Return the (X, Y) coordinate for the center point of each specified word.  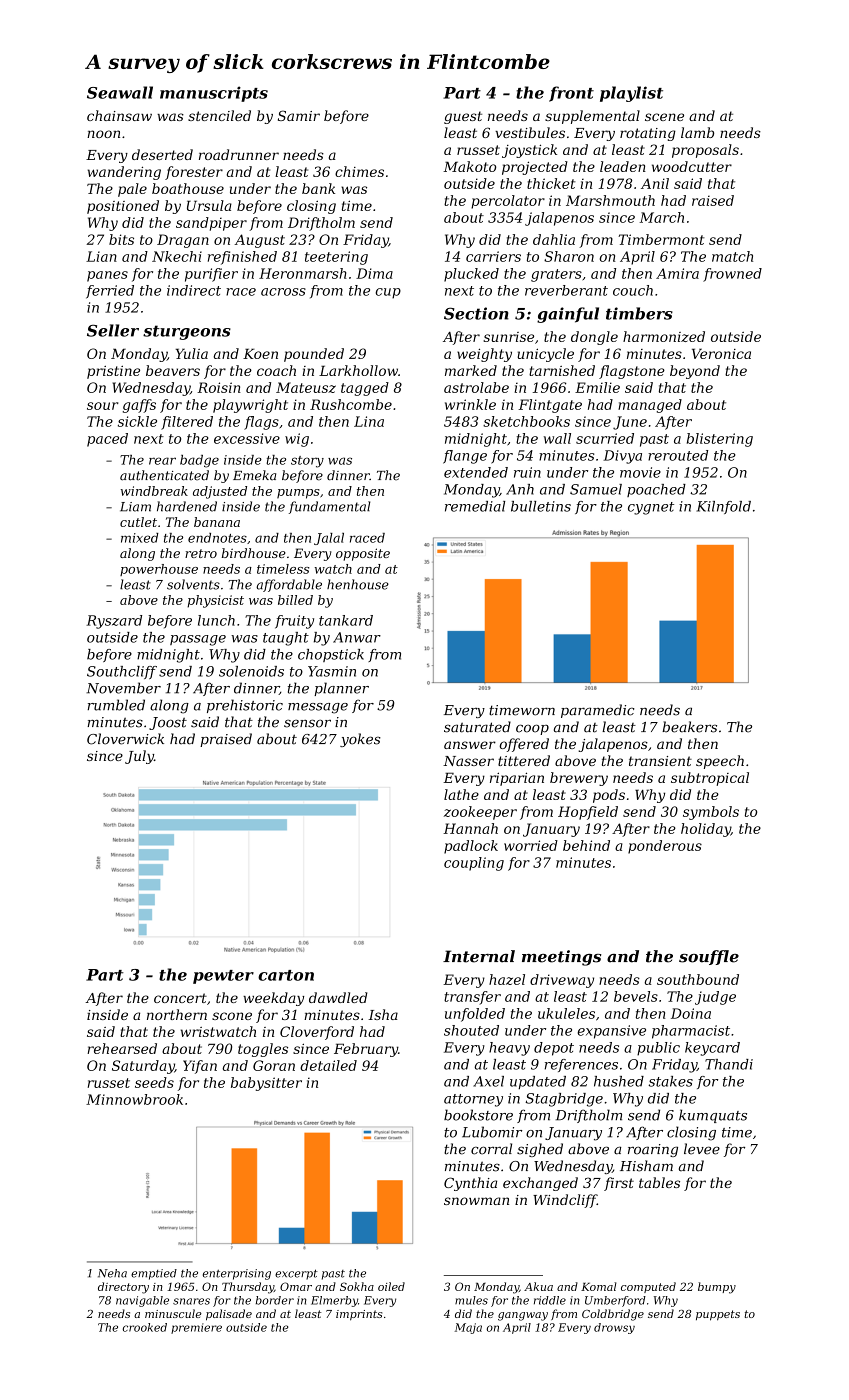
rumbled (116, 705)
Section (476, 313)
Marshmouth (610, 200)
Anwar (357, 637)
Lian (101, 256)
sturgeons (187, 332)
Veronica (721, 353)
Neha (112, 1273)
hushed (619, 1081)
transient (660, 761)
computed (648, 1287)
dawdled (338, 997)
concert (180, 998)
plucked (471, 275)
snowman (476, 1201)
